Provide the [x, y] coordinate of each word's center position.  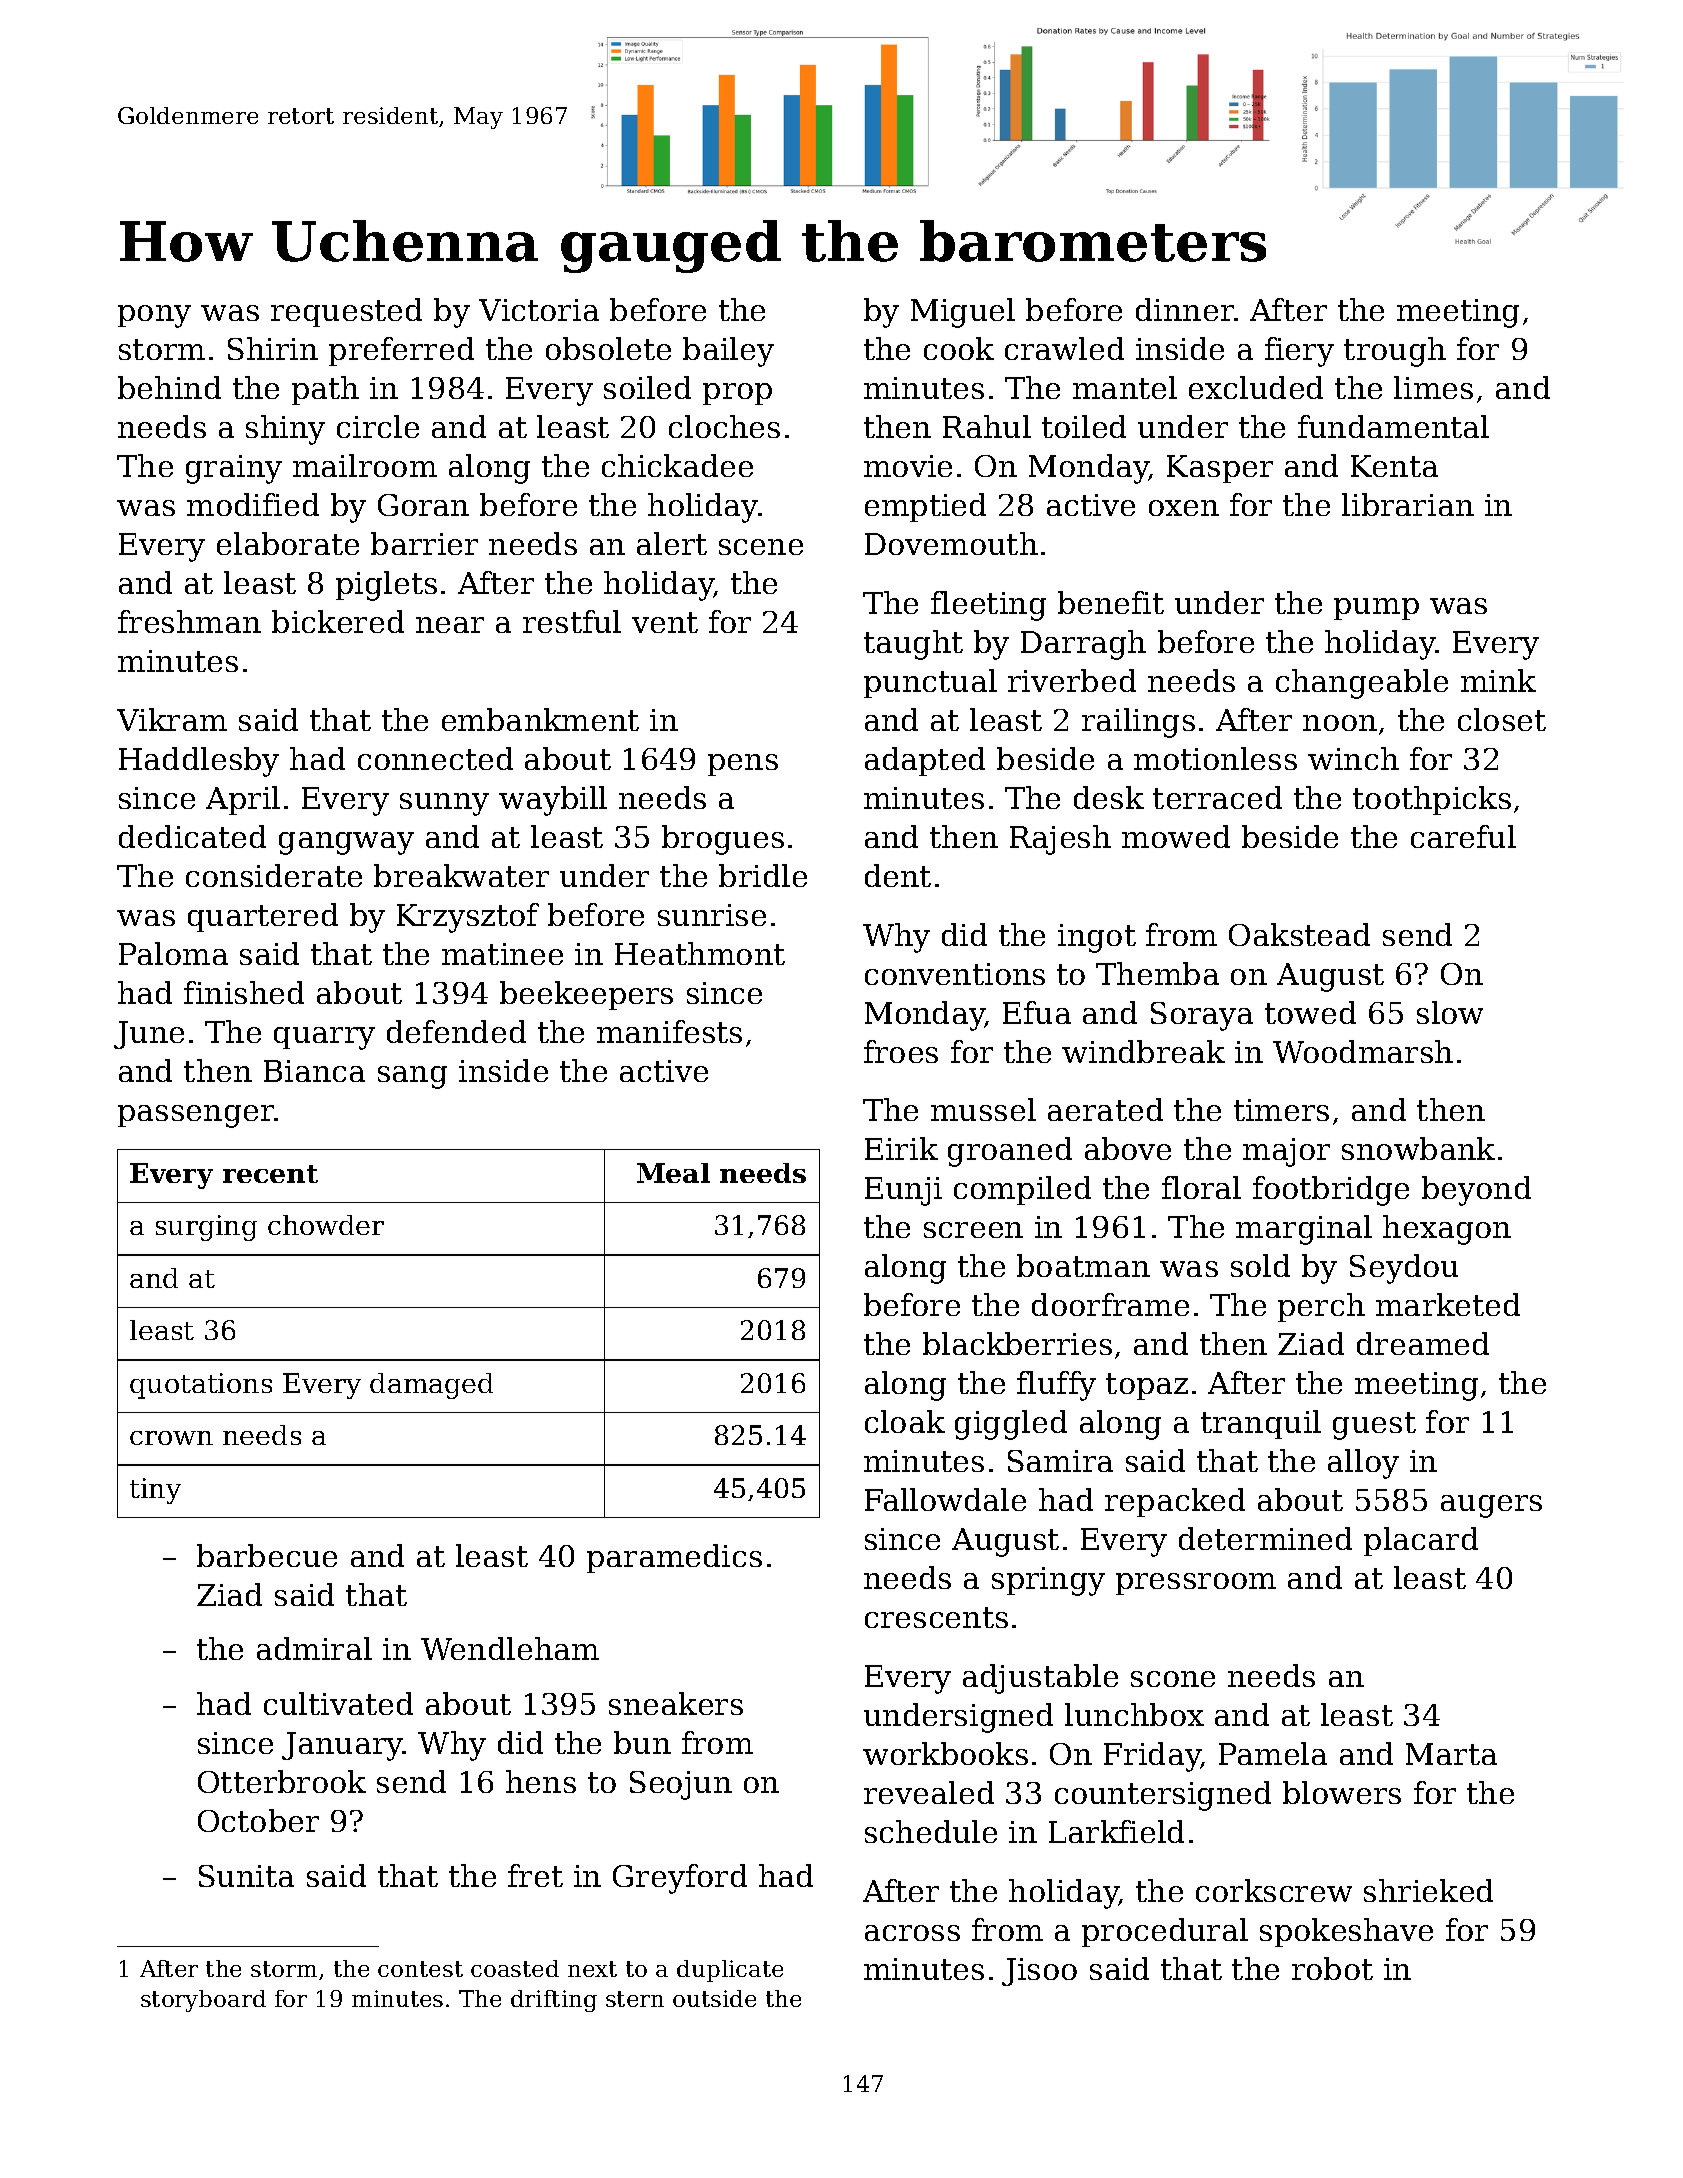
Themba [1157, 973]
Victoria [539, 310]
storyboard [203, 2001]
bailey [728, 352]
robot [1332, 1968]
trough [1395, 352]
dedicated [192, 836]
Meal [673, 1173]
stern [635, 1999]
